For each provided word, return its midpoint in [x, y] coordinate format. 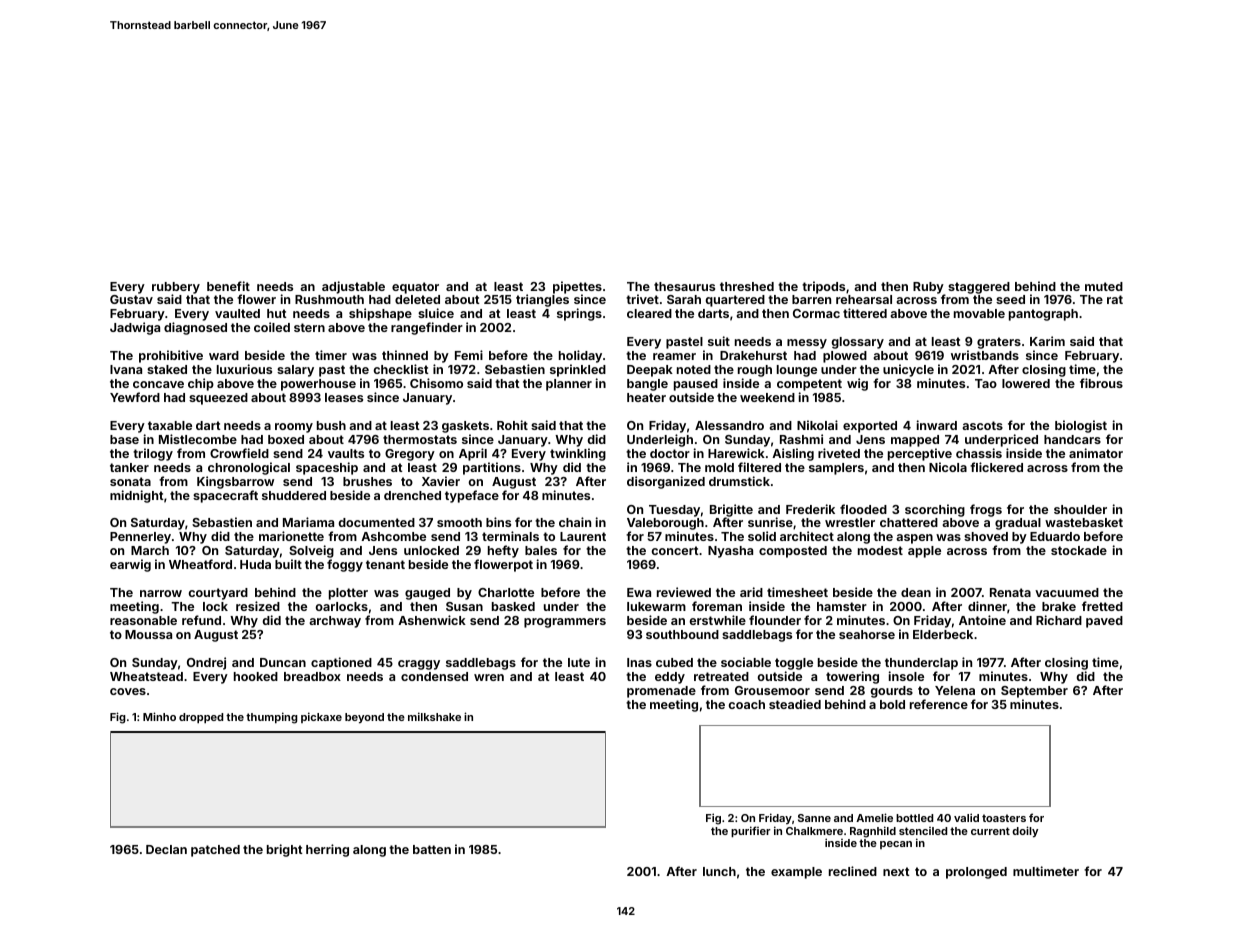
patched [215, 851]
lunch [719, 871]
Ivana [126, 369]
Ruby [929, 288]
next [896, 871]
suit [719, 341]
